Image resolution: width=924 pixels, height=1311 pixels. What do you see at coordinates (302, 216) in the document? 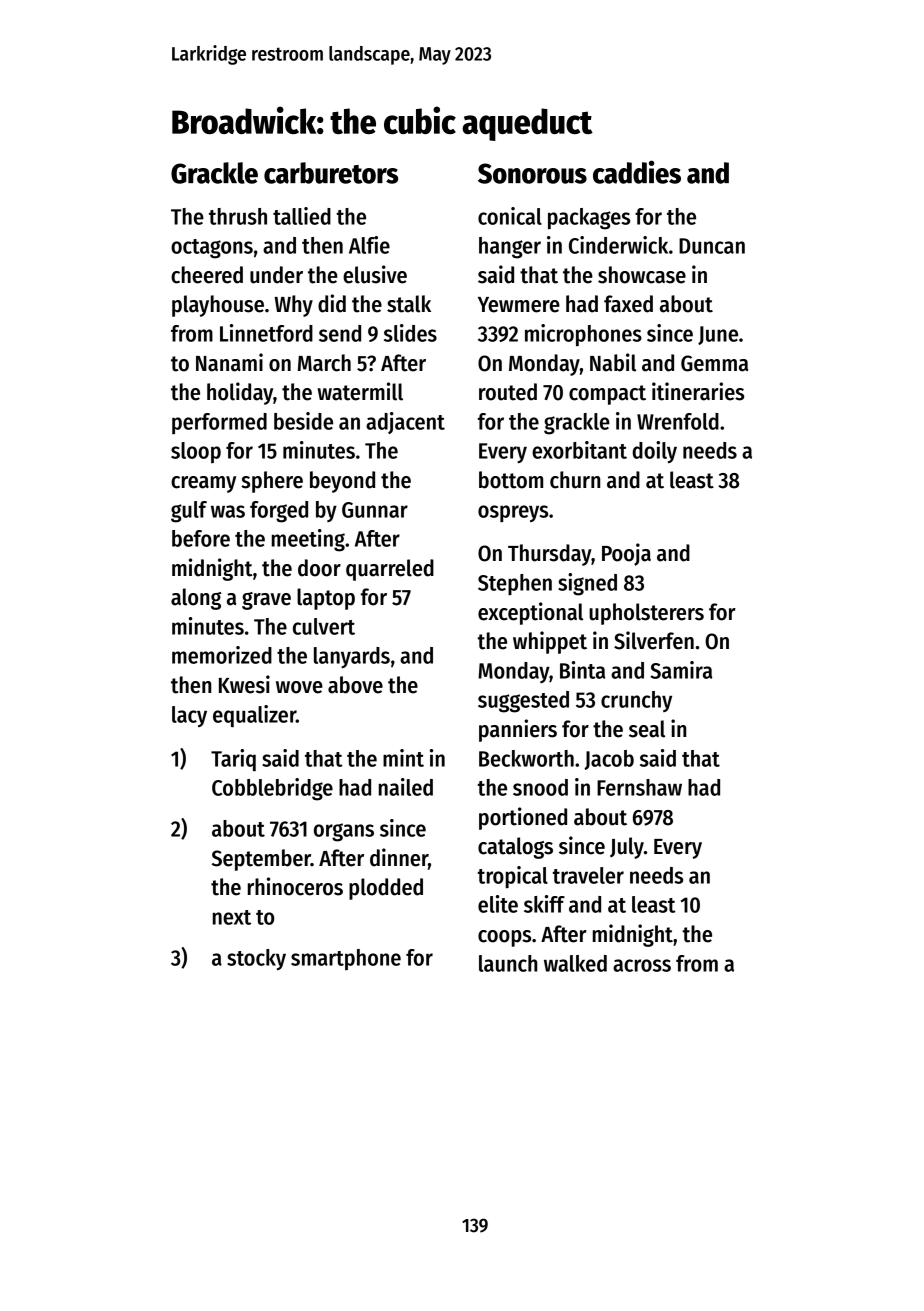
I see `tallied` at bounding box center [302, 216].
